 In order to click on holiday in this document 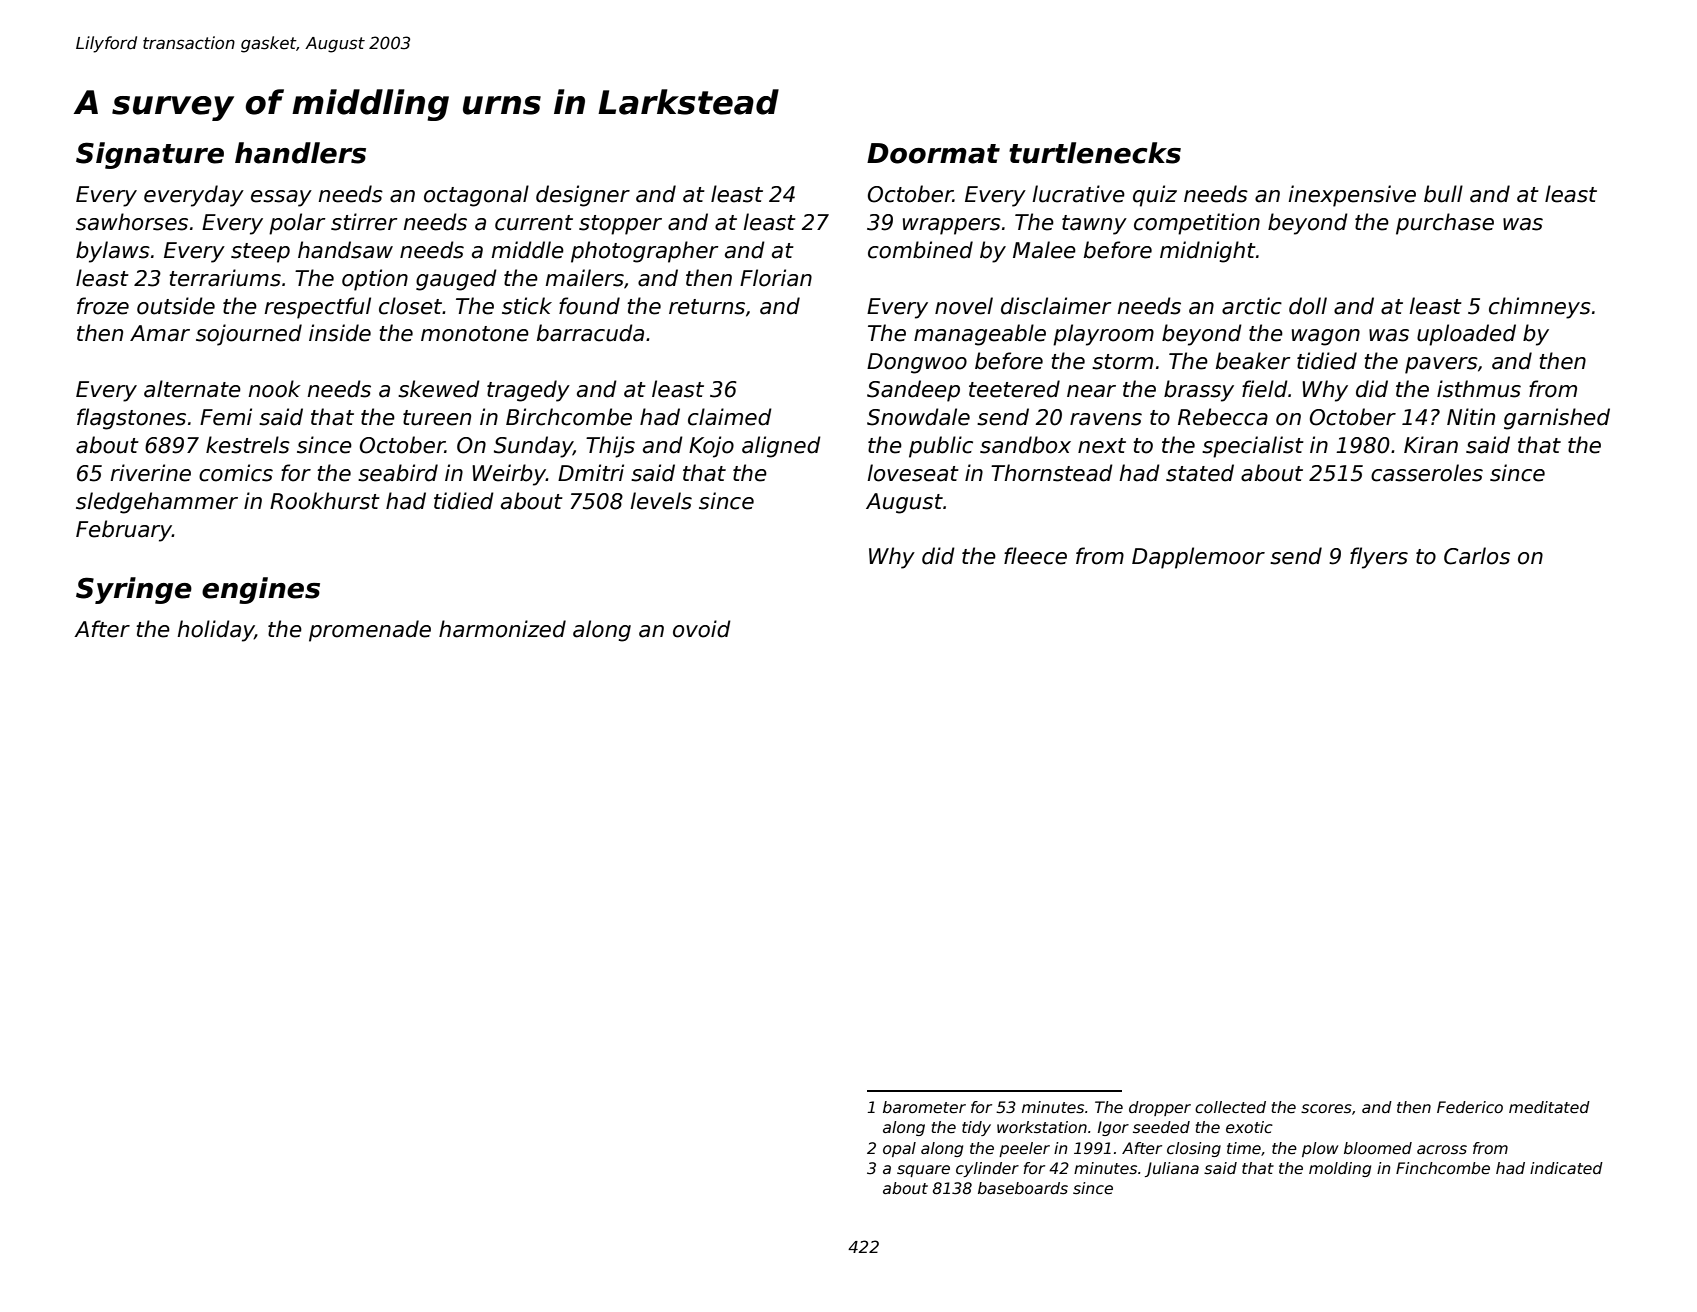, I will do `click(216, 631)`.
